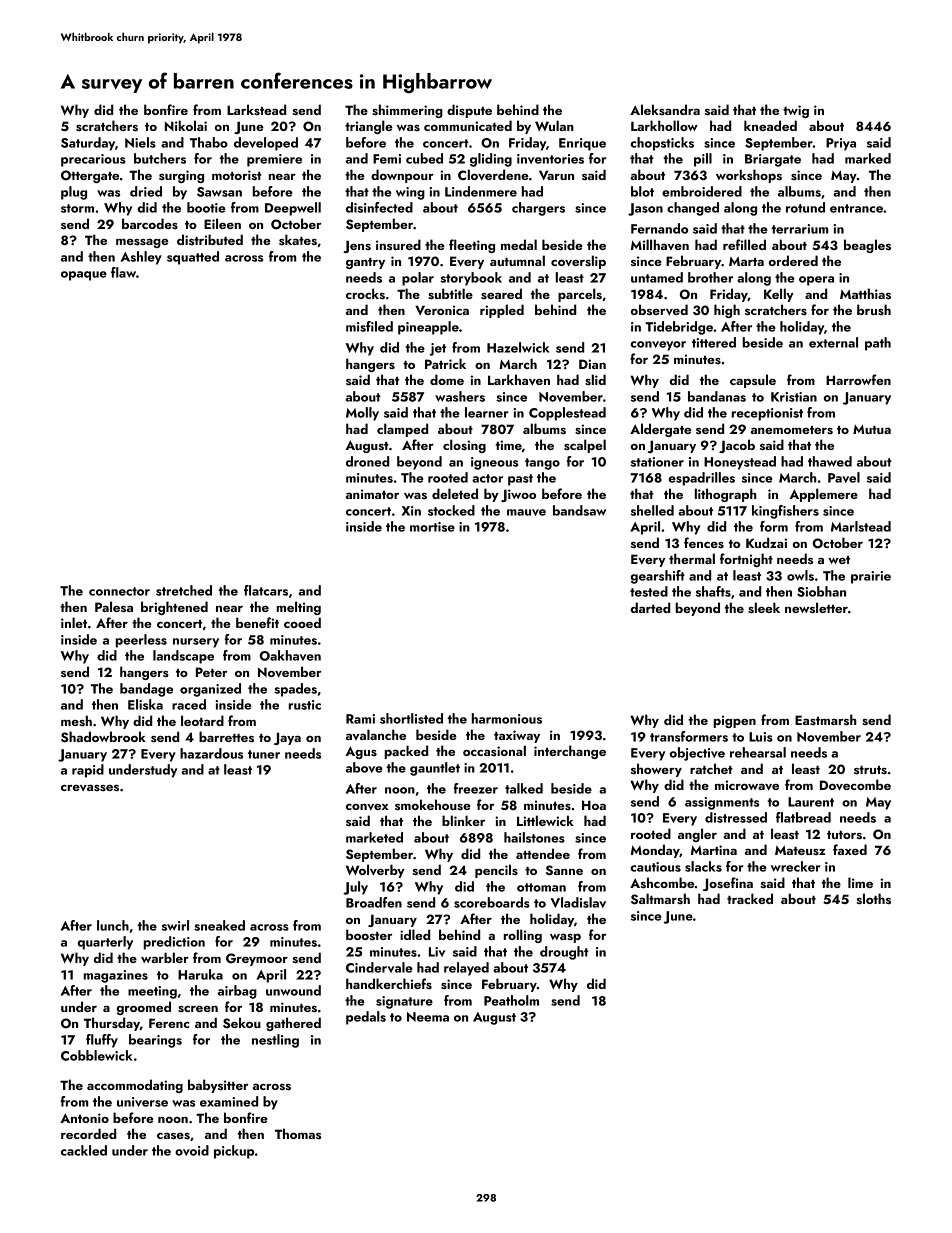  I want to click on refilled, so click(744, 244).
